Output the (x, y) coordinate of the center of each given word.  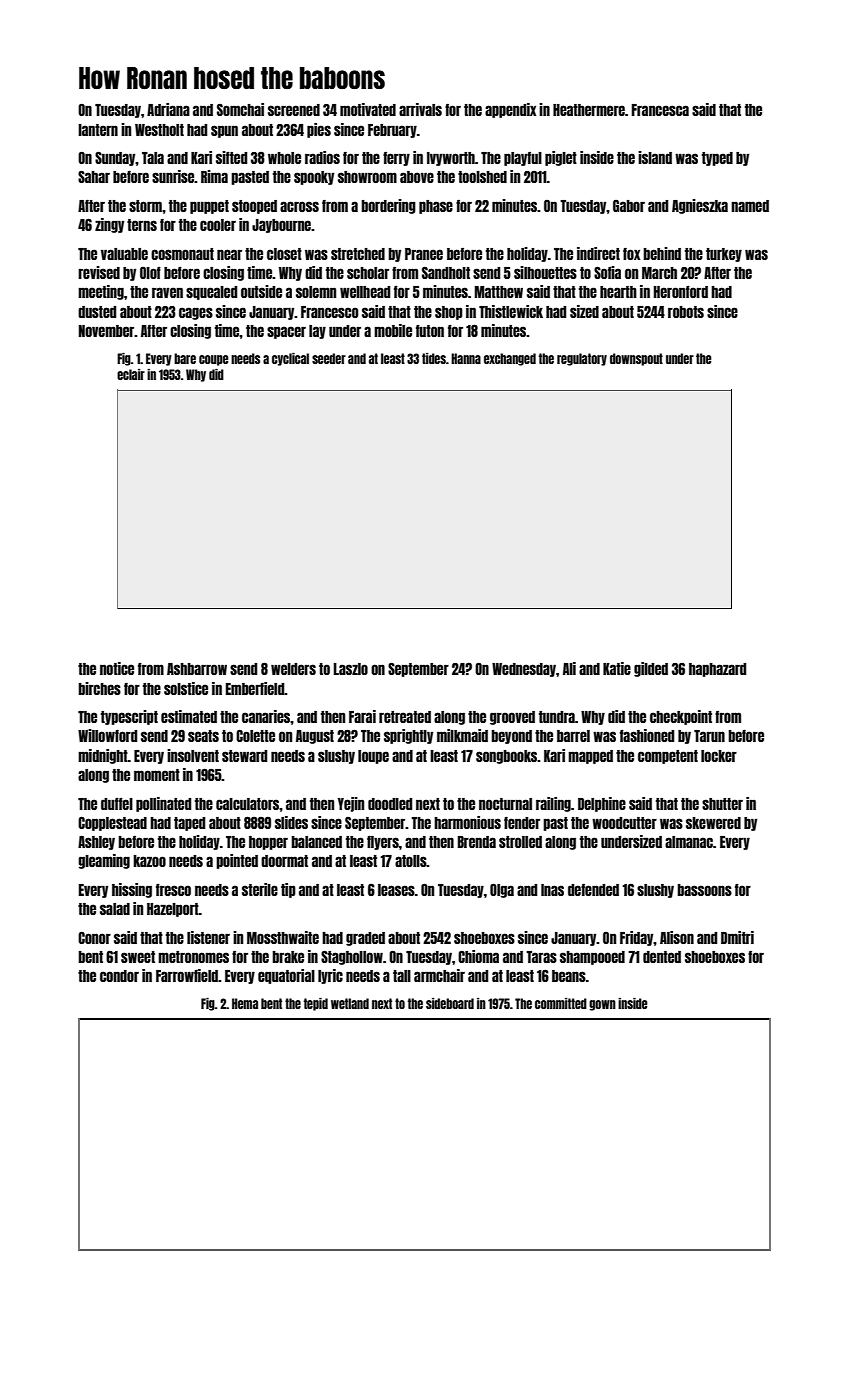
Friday (637, 938)
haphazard (717, 670)
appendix (510, 110)
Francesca (660, 110)
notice (117, 668)
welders (293, 669)
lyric (330, 976)
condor (119, 976)
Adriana (168, 109)
